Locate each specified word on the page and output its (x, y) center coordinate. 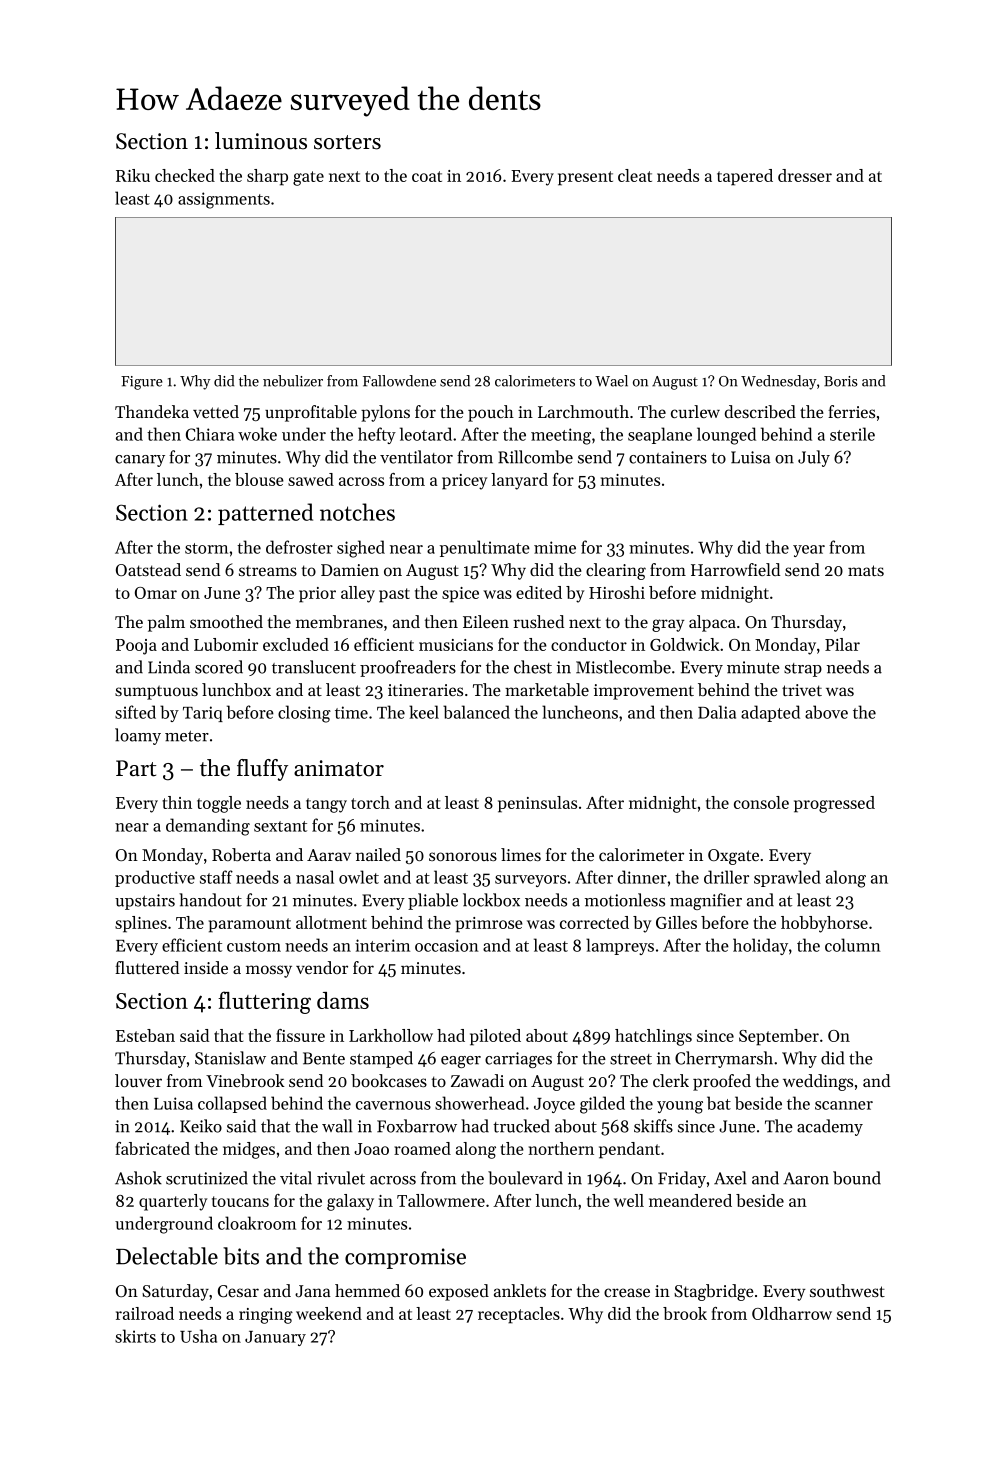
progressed (834, 804)
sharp (267, 177)
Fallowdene (399, 381)
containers (668, 457)
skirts (135, 1336)
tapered (745, 177)
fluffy (262, 770)
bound (857, 1178)
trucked (521, 1126)
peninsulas (537, 804)
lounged (726, 436)
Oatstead (148, 569)
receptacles (519, 1315)
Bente (324, 1058)
